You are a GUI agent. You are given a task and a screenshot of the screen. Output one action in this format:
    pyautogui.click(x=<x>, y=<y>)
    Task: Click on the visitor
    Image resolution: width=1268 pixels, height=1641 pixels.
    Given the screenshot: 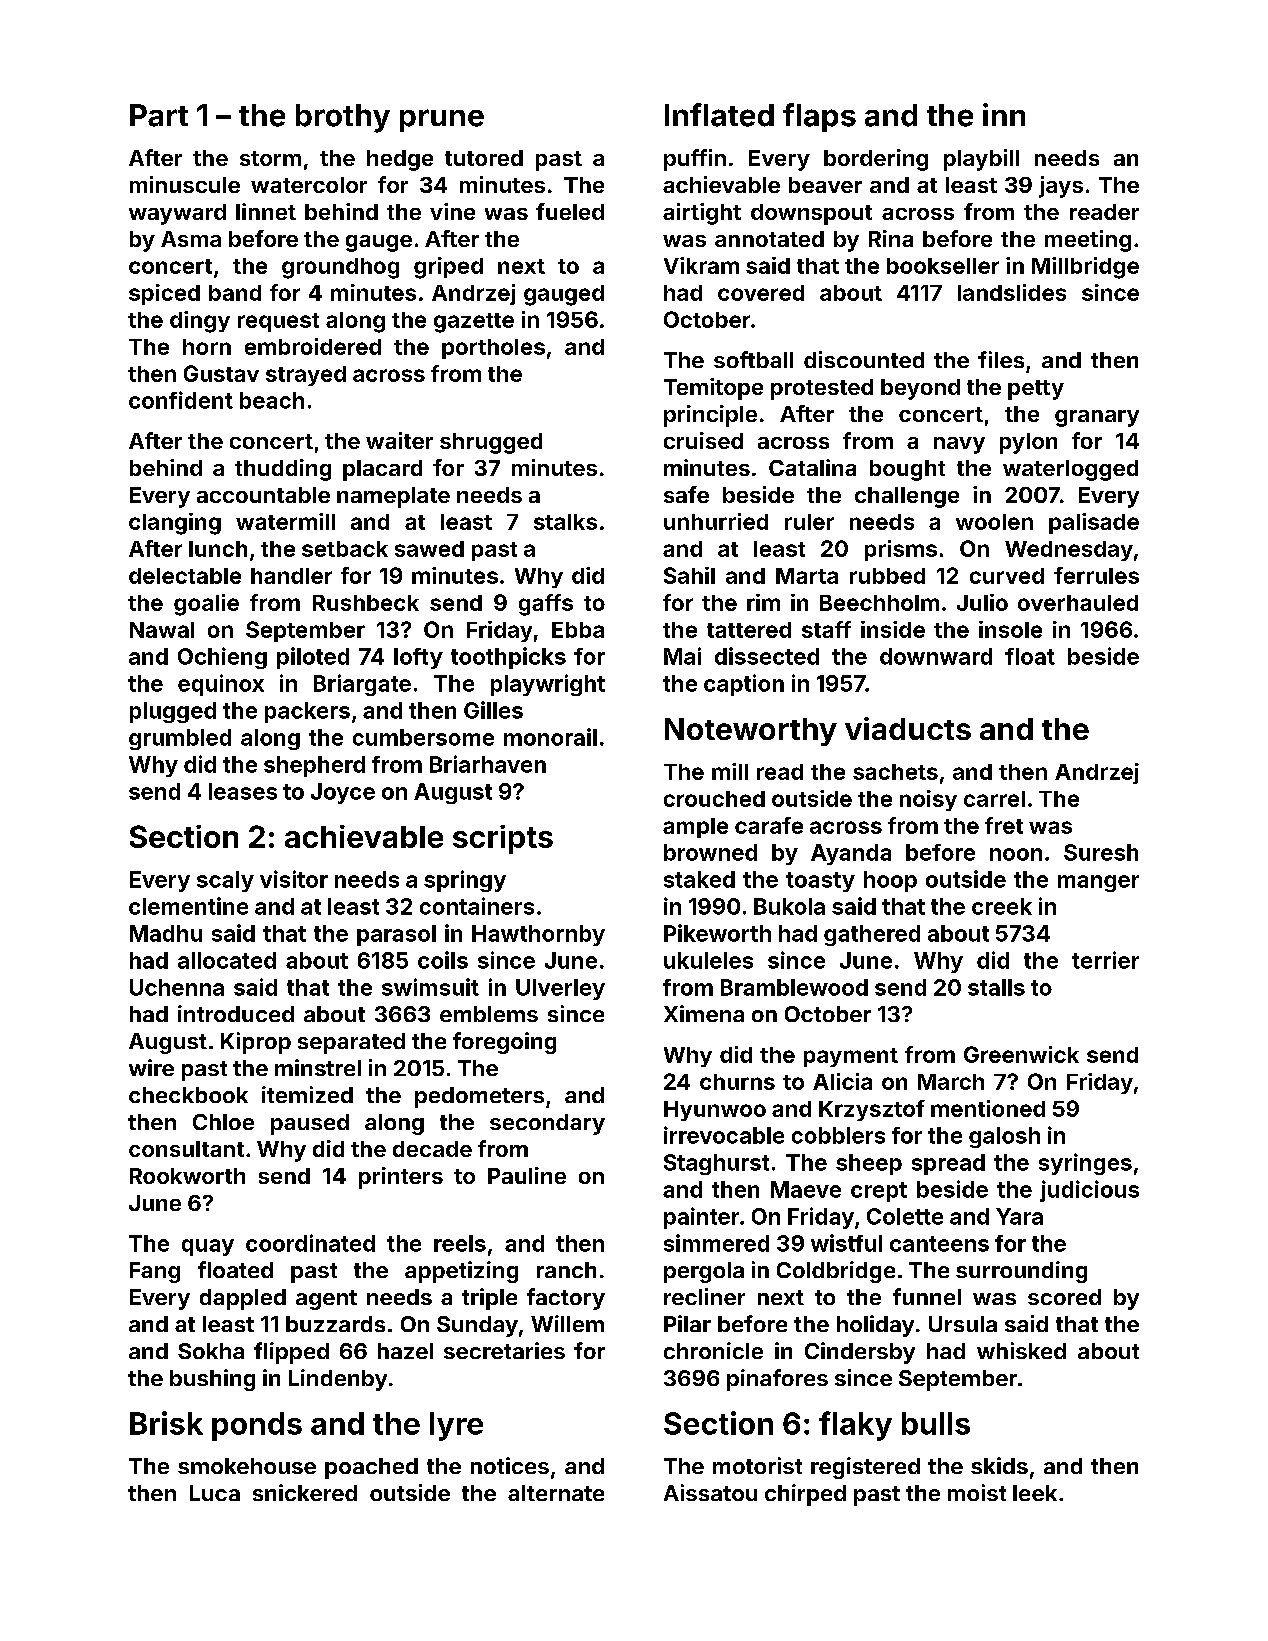 What is the action you would take?
    pyautogui.click(x=294, y=879)
